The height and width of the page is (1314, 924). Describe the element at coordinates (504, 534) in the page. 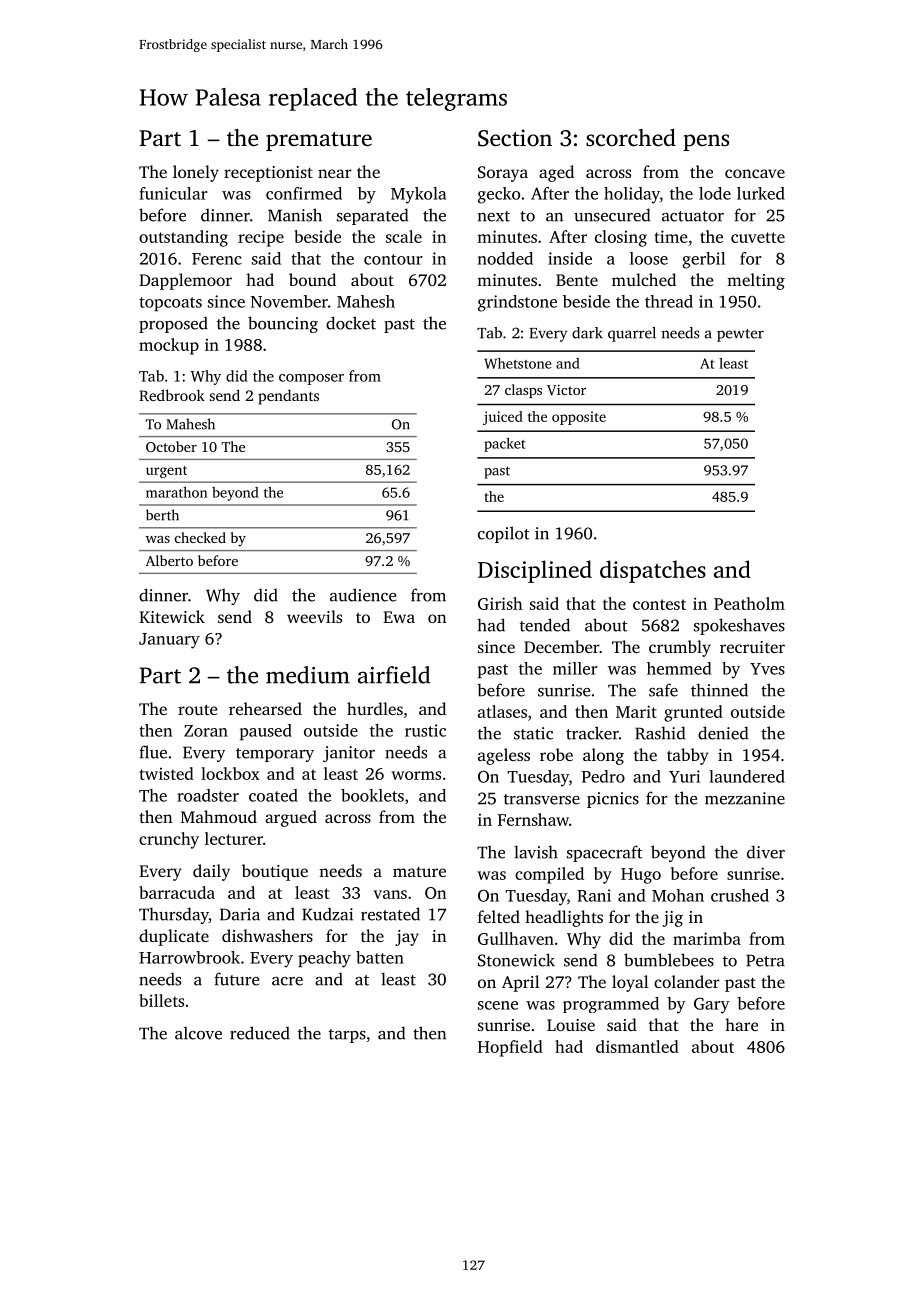

I see `copilot` at that location.
